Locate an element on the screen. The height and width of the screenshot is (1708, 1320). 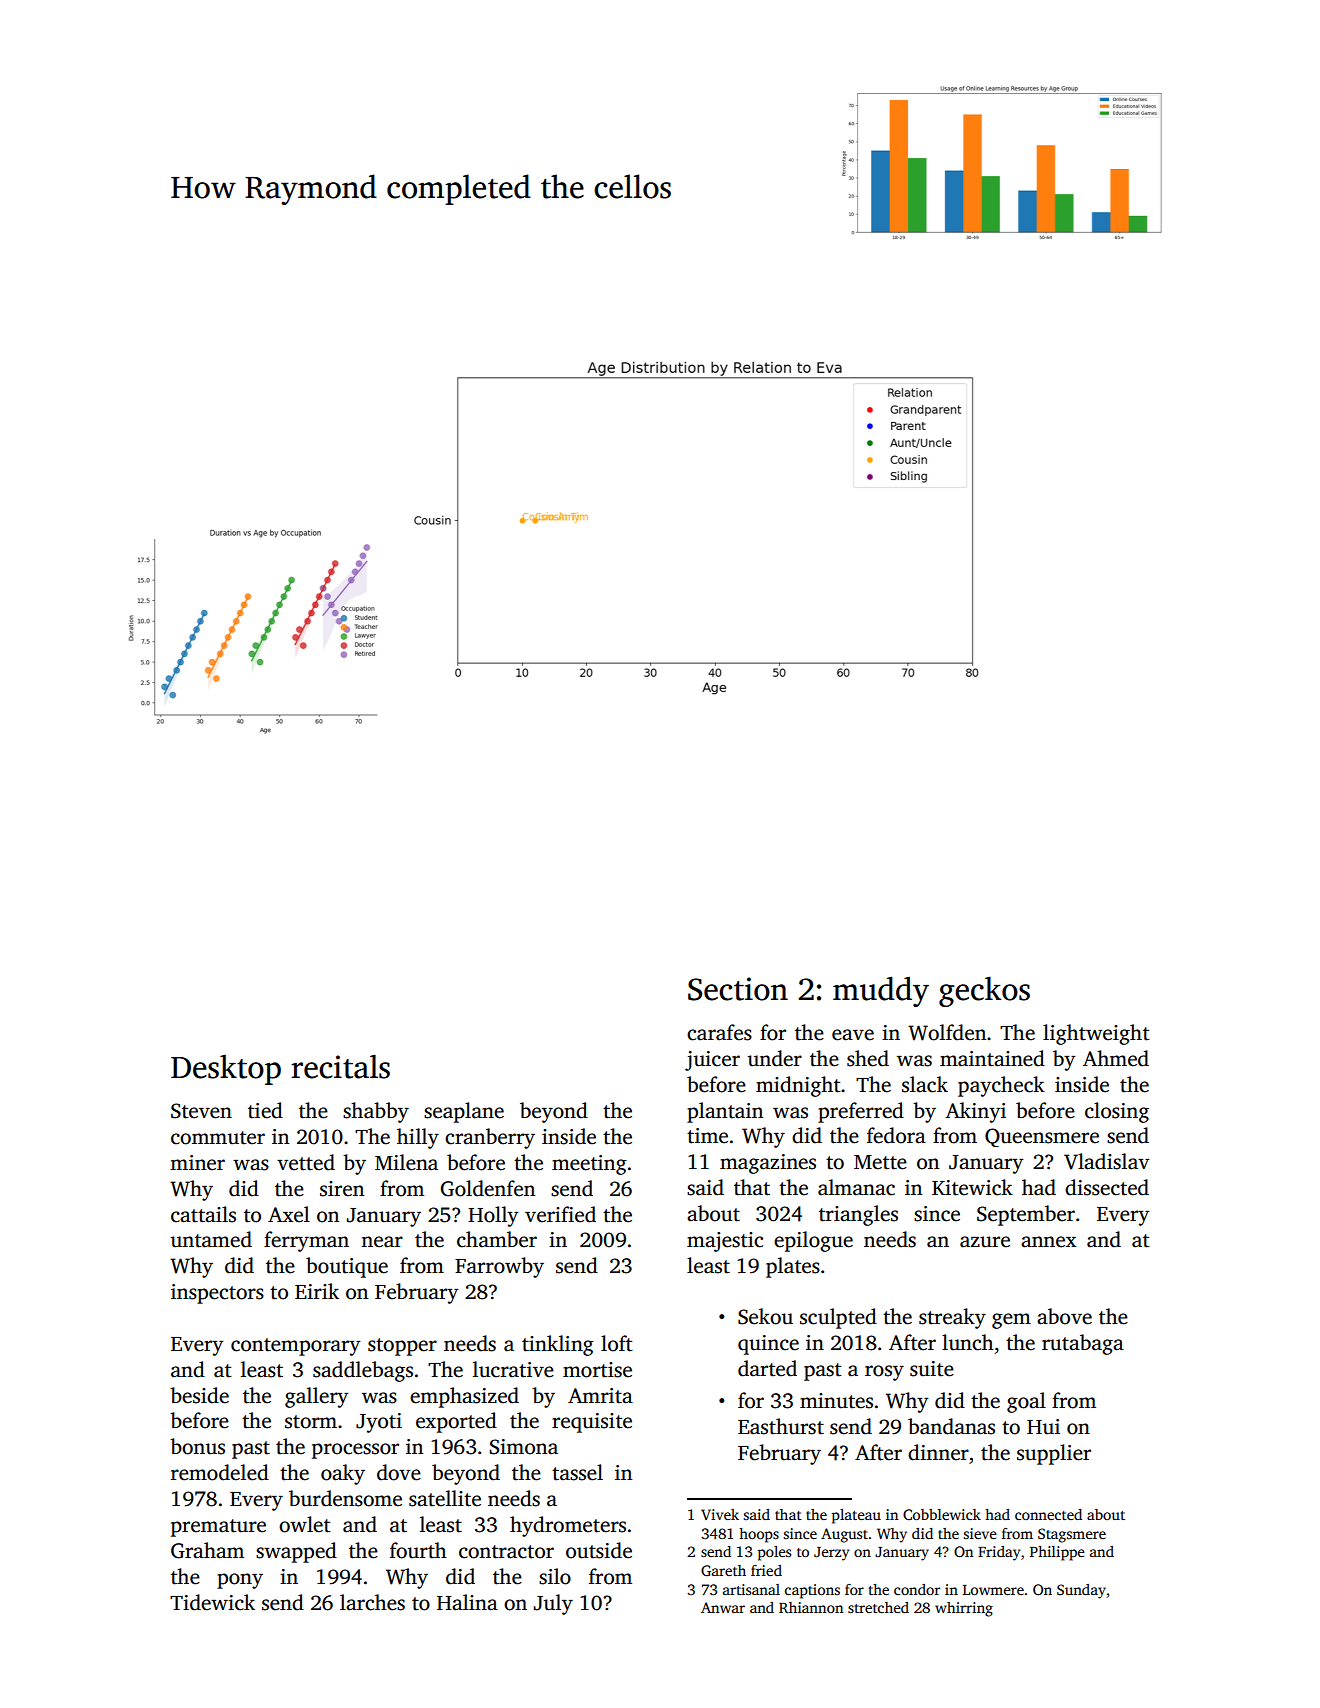
Farrowby is located at coordinates (499, 1267).
